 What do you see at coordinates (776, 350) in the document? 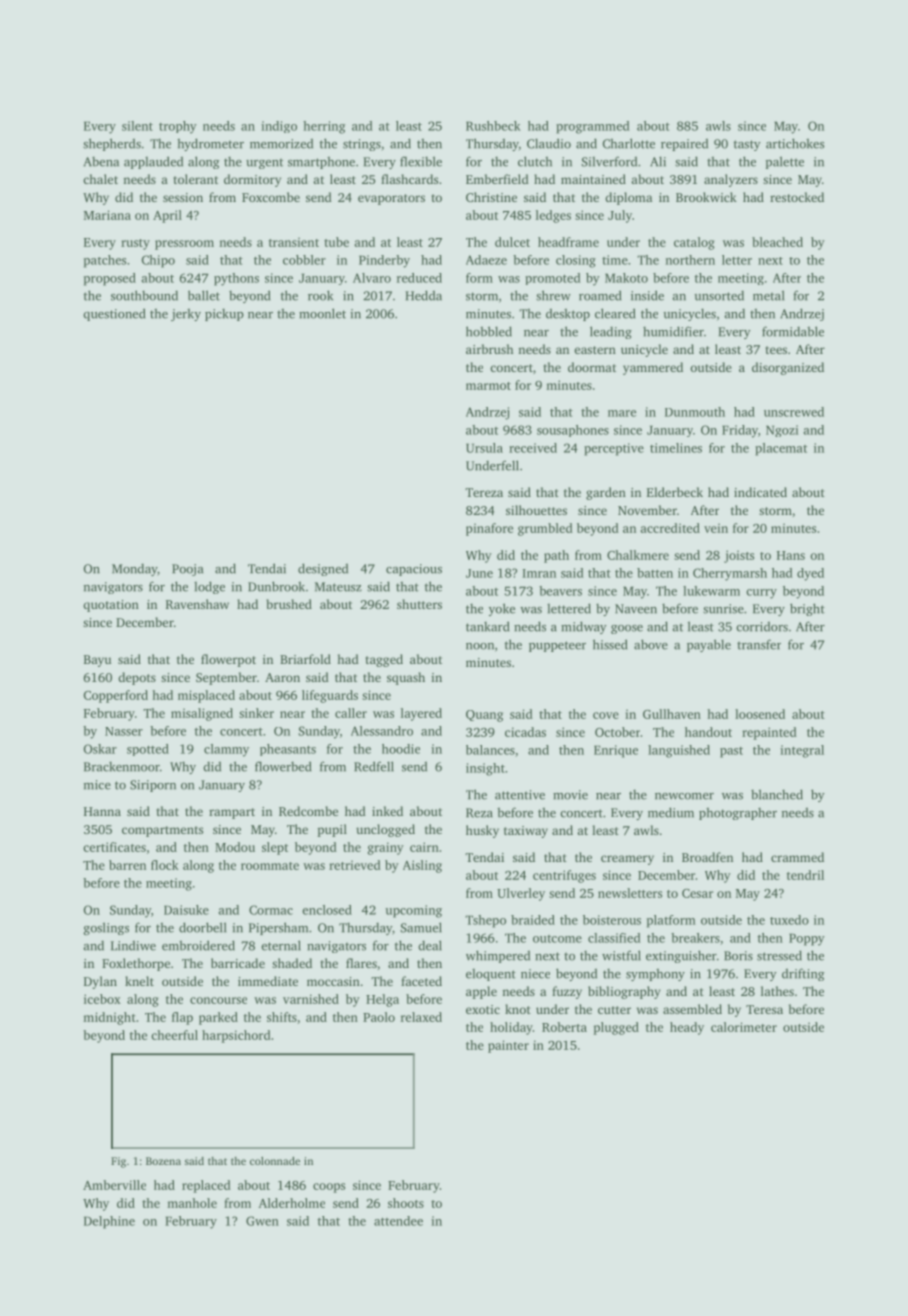
I see `tees` at bounding box center [776, 350].
